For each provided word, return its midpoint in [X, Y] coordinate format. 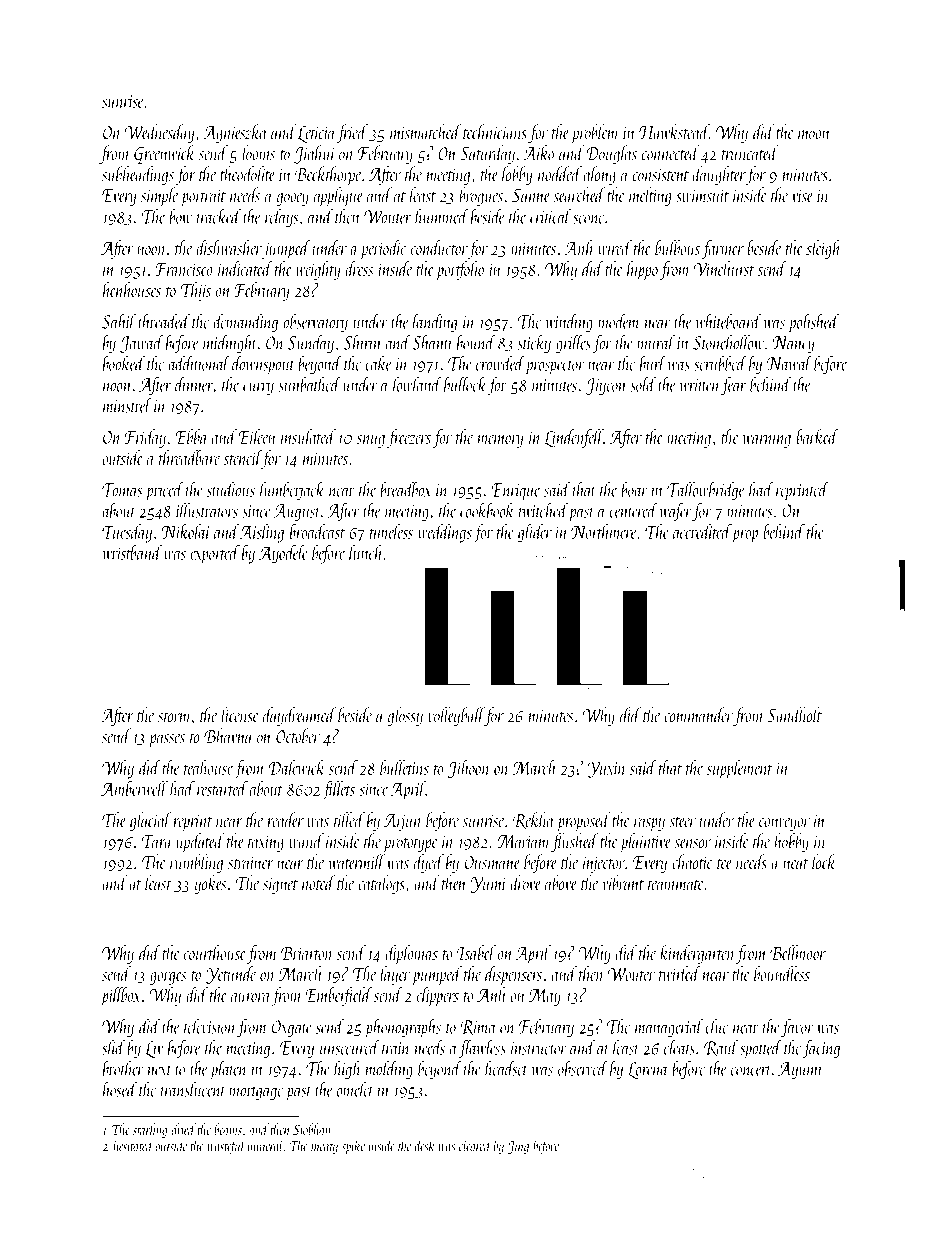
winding [569, 322]
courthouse [215, 952]
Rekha [533, 820]
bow [180, 216]
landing [435, 322]
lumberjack [292, 491]
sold [643, 384]
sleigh [823, 249]
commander [698, 715]
